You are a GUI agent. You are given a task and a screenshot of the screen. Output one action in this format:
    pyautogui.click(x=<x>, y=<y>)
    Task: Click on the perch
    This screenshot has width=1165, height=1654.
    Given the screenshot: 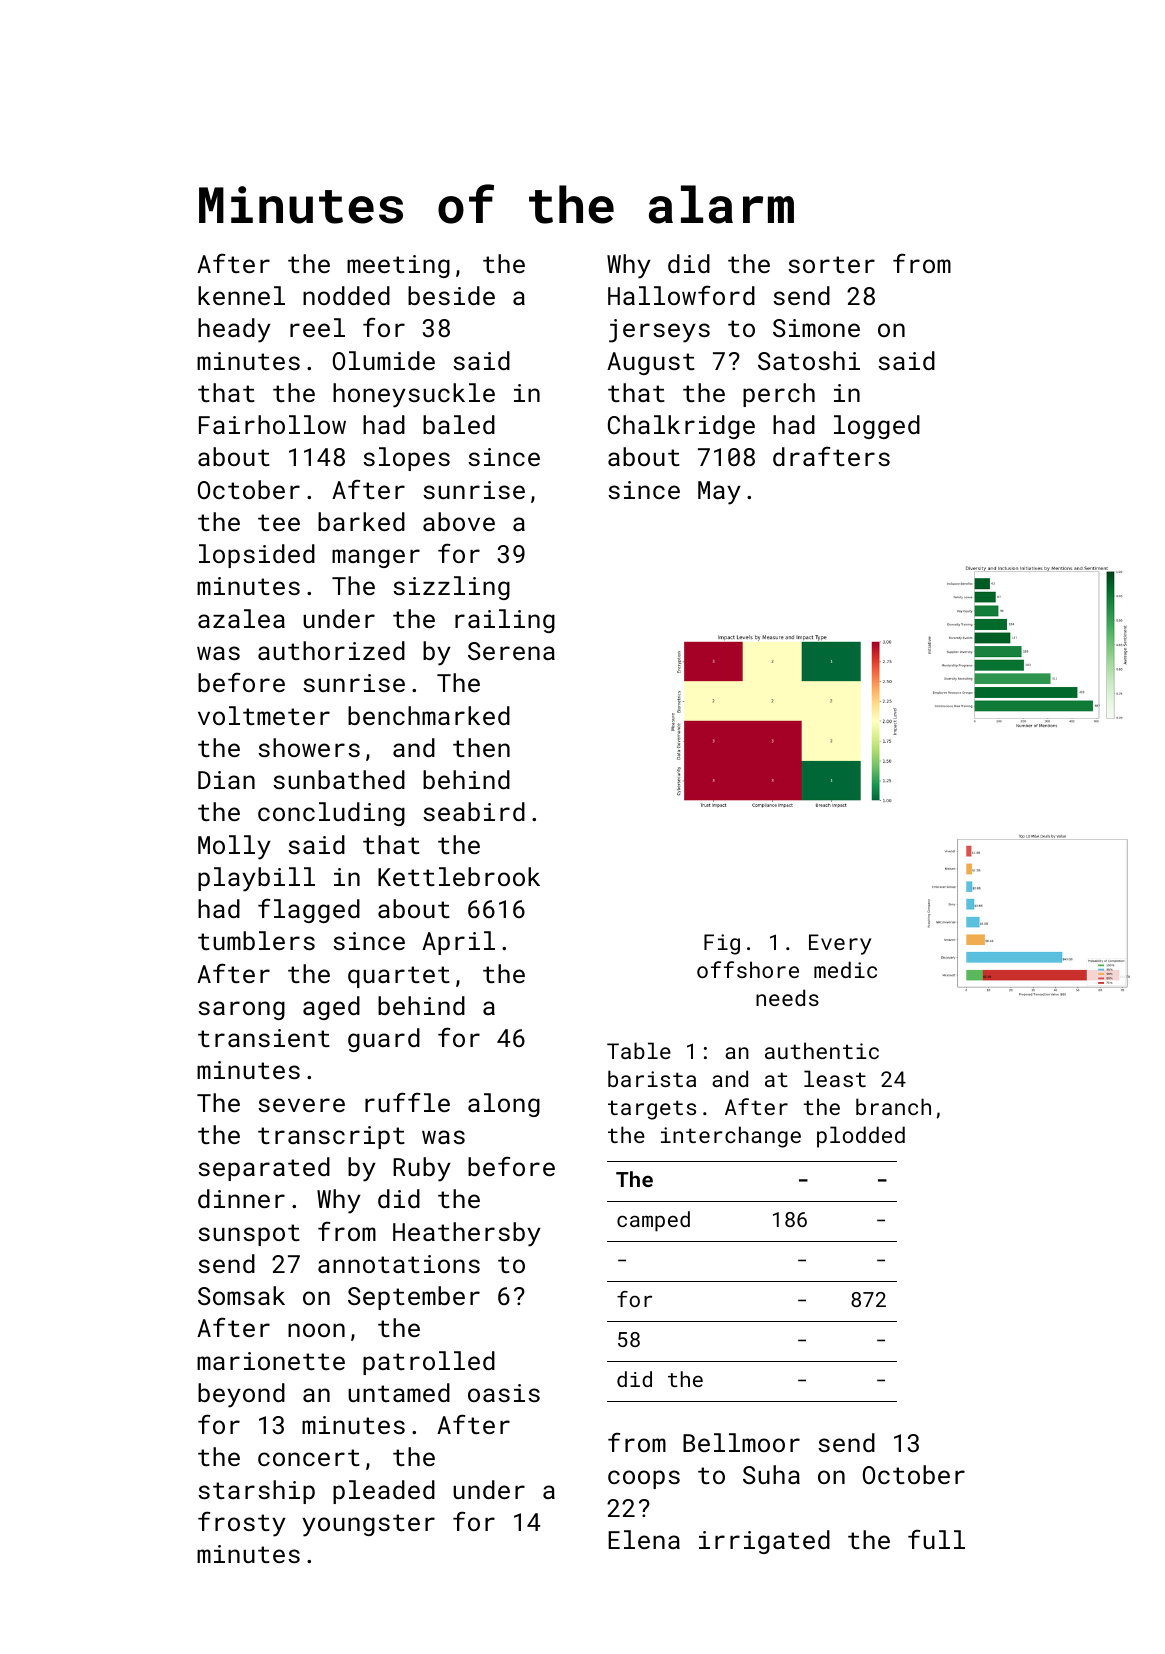 What is the action you would take?
    pyautogui.click(x=779, y=395)
